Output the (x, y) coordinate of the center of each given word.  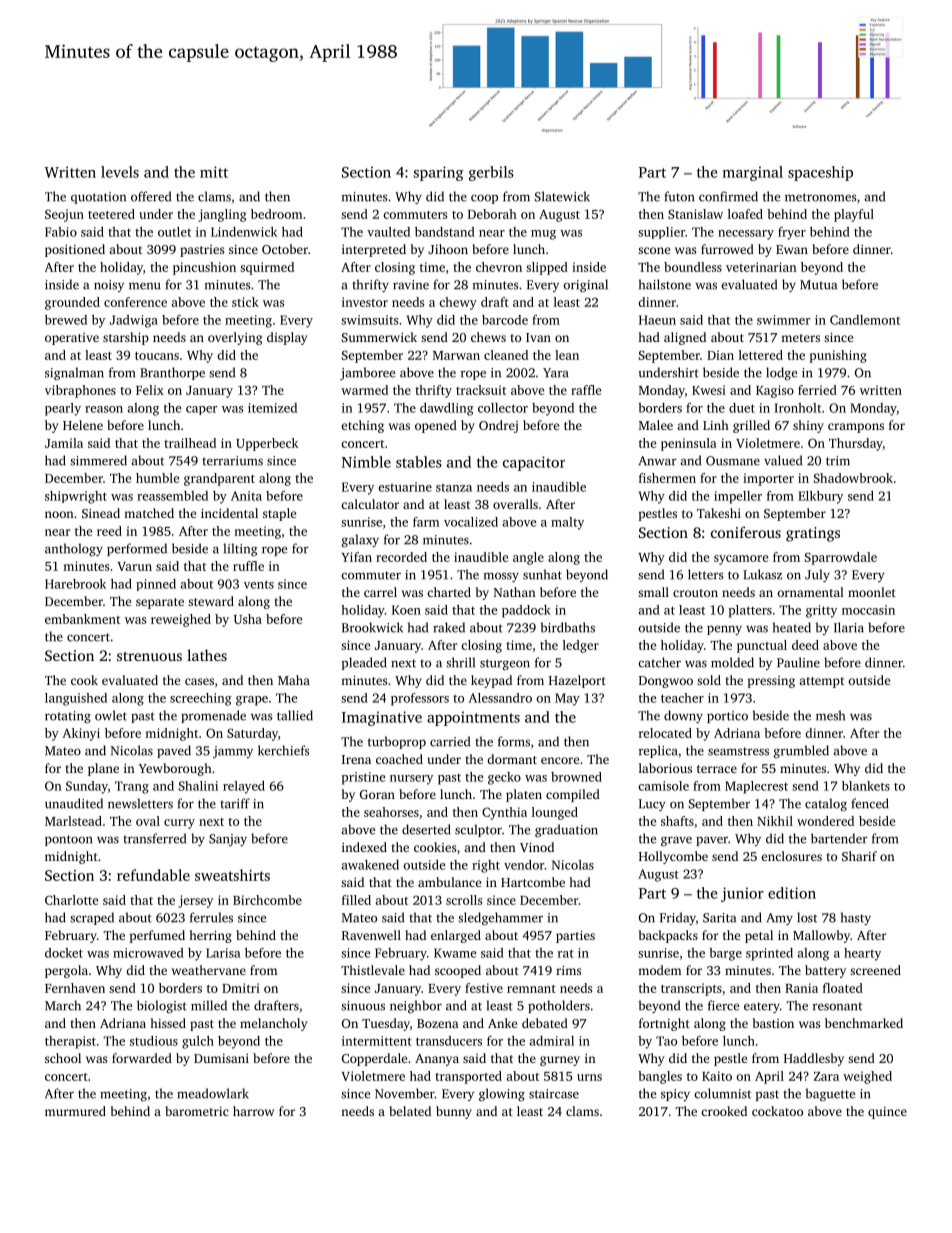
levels (120, 172)
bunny (454, 1112)
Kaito (717, 1076)
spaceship (820, 173)
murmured (75, 1111)
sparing (438, 173)
